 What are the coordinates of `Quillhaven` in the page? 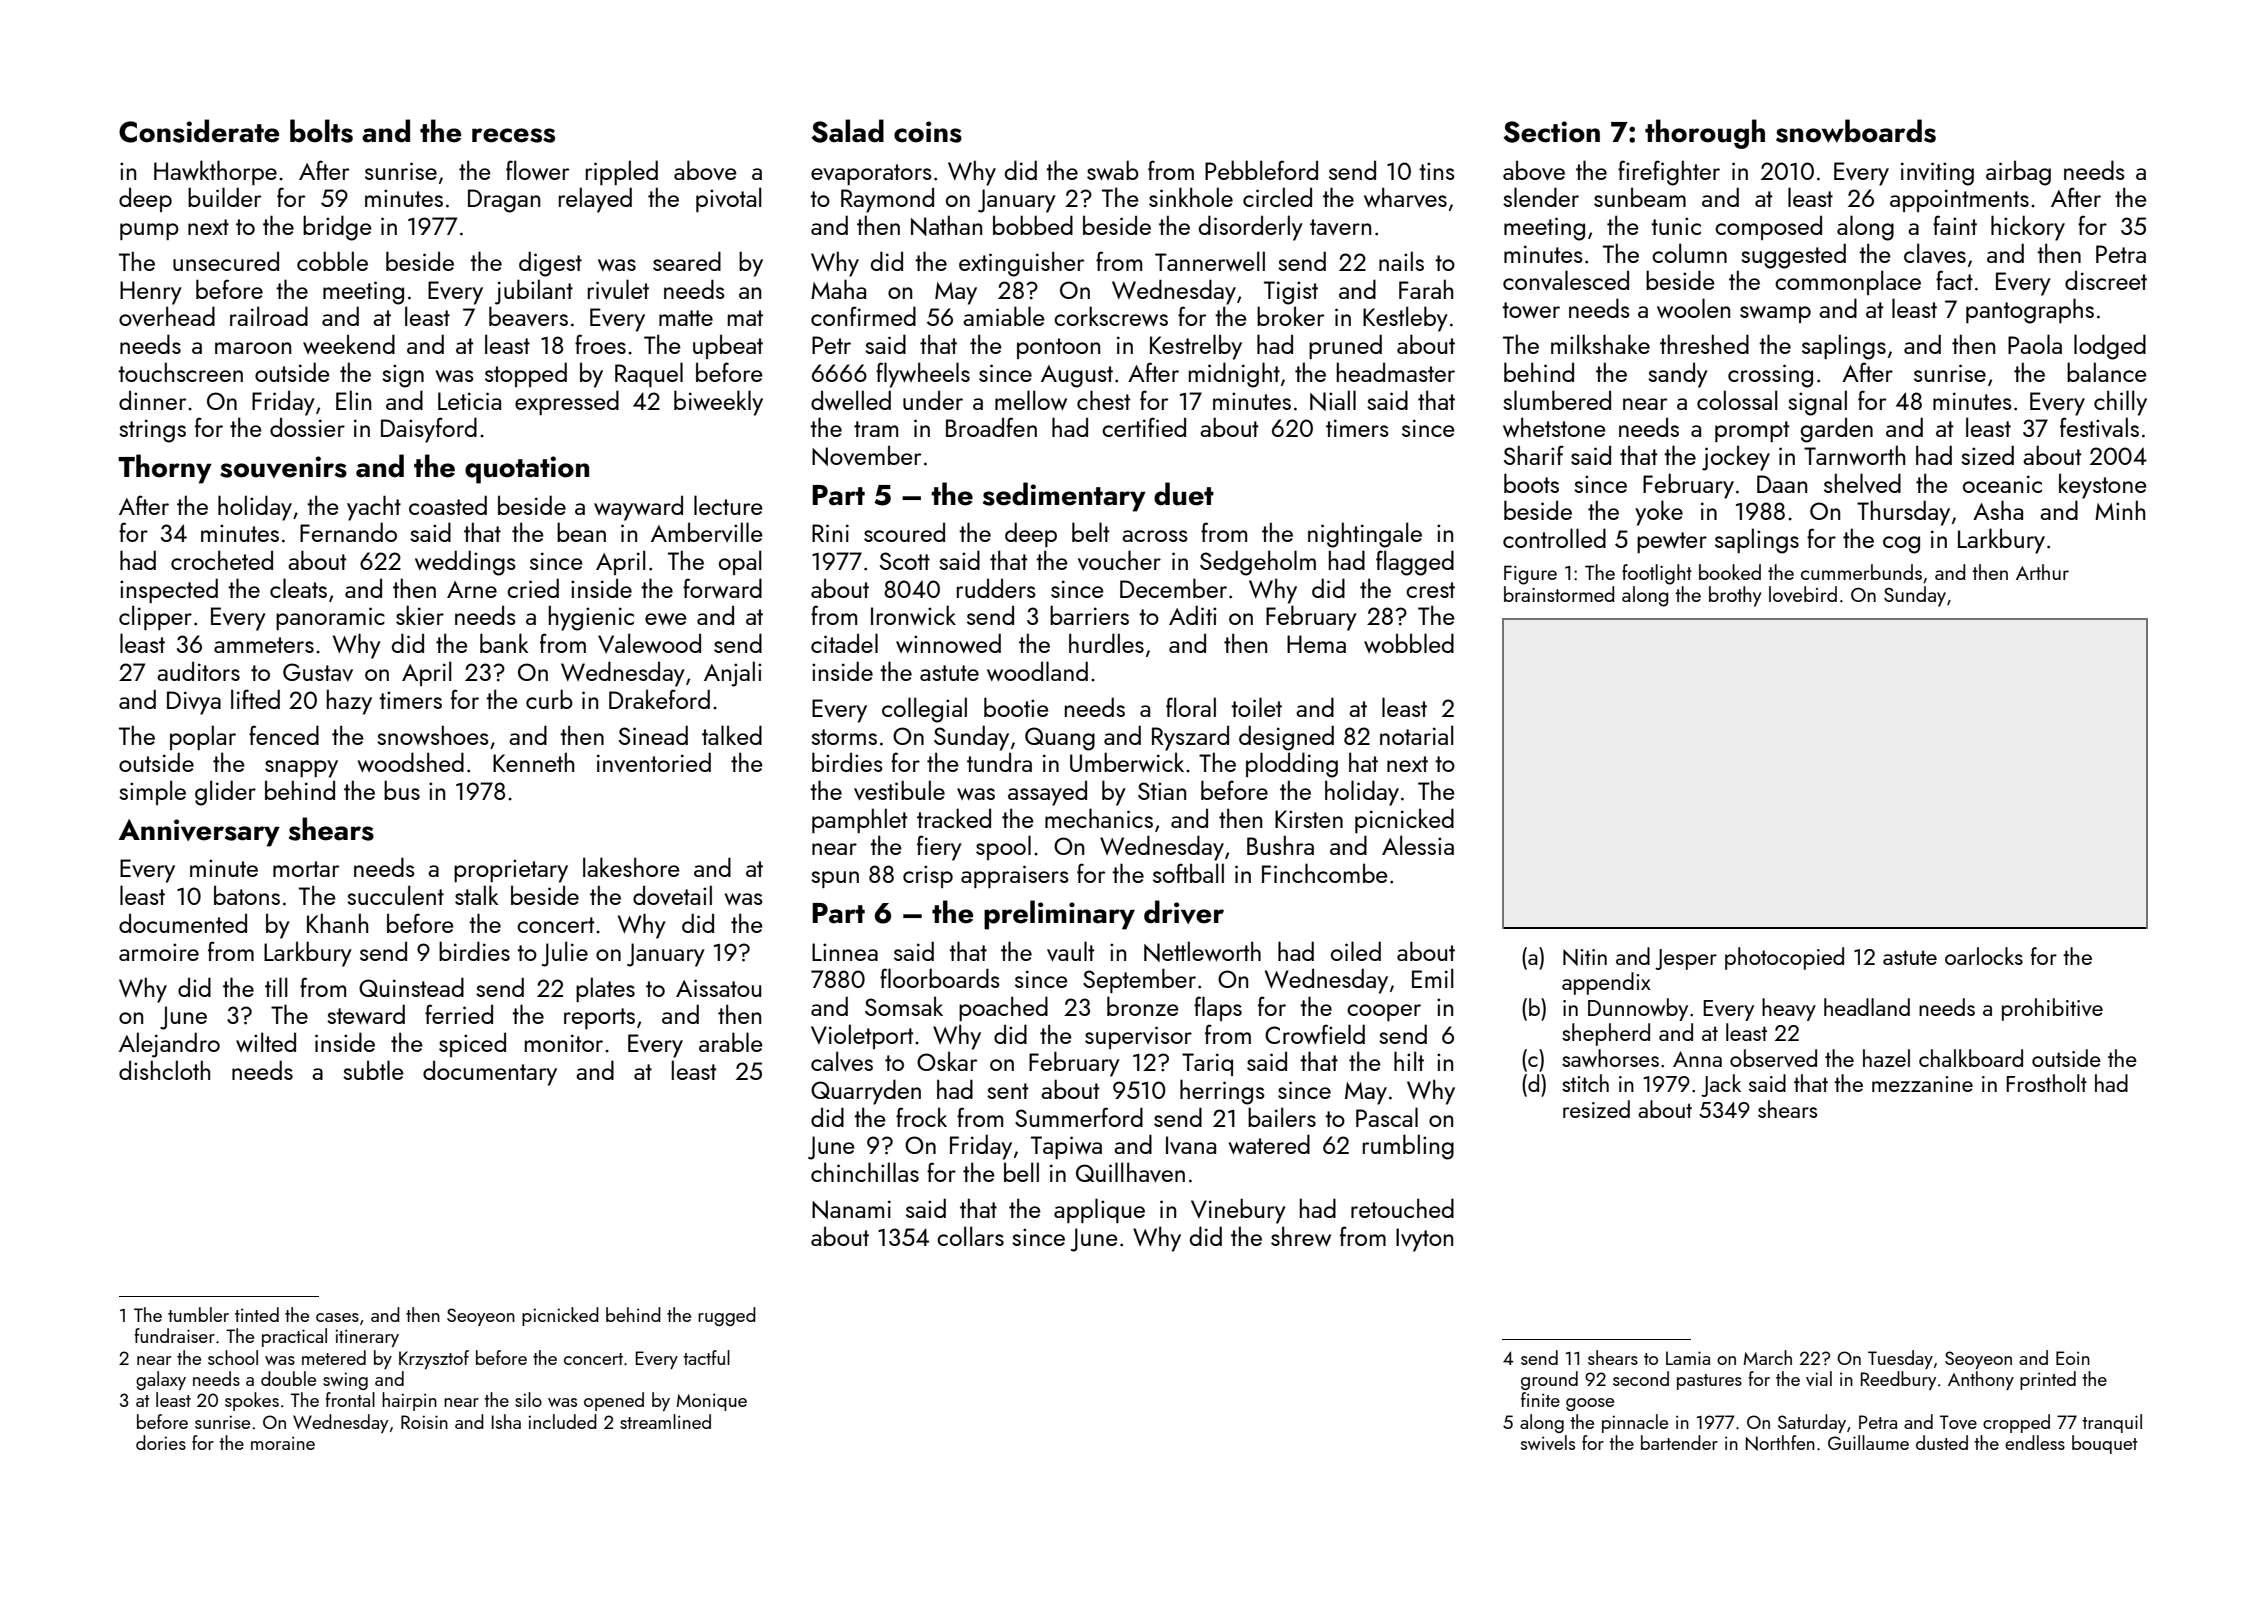 It's located at (1130, 1172).
